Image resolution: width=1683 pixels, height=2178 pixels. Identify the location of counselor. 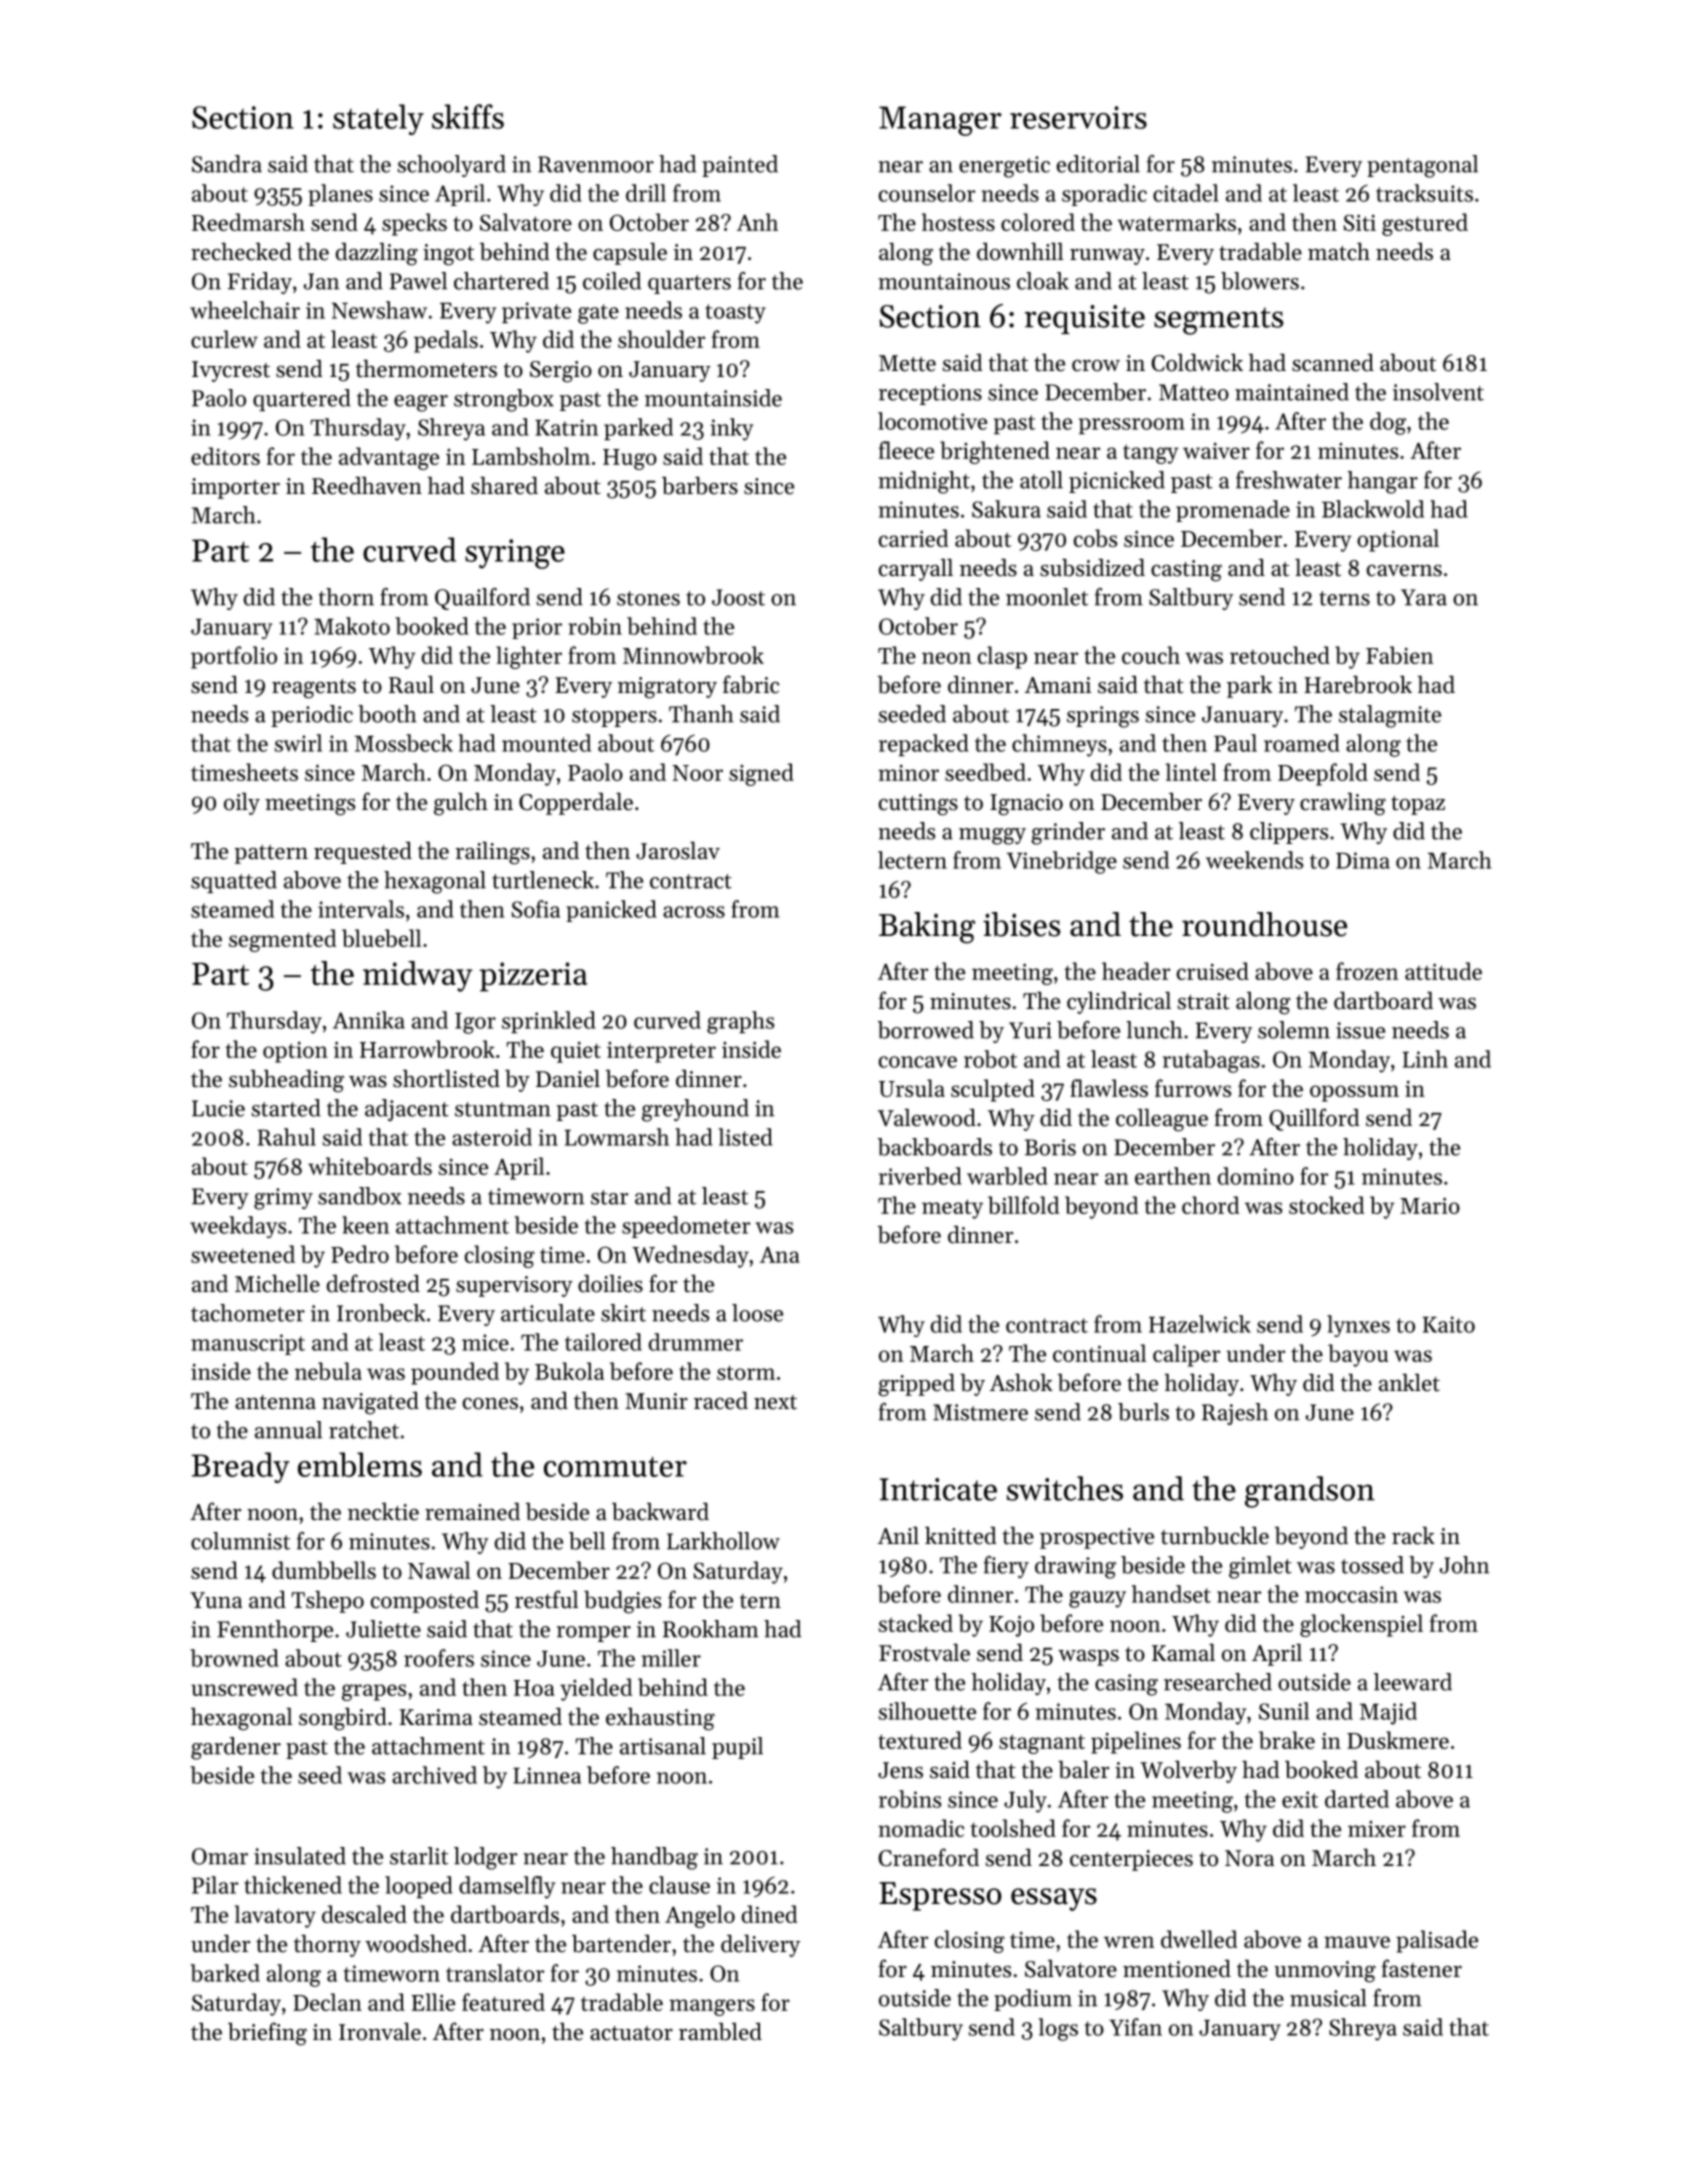
(927, 193).
